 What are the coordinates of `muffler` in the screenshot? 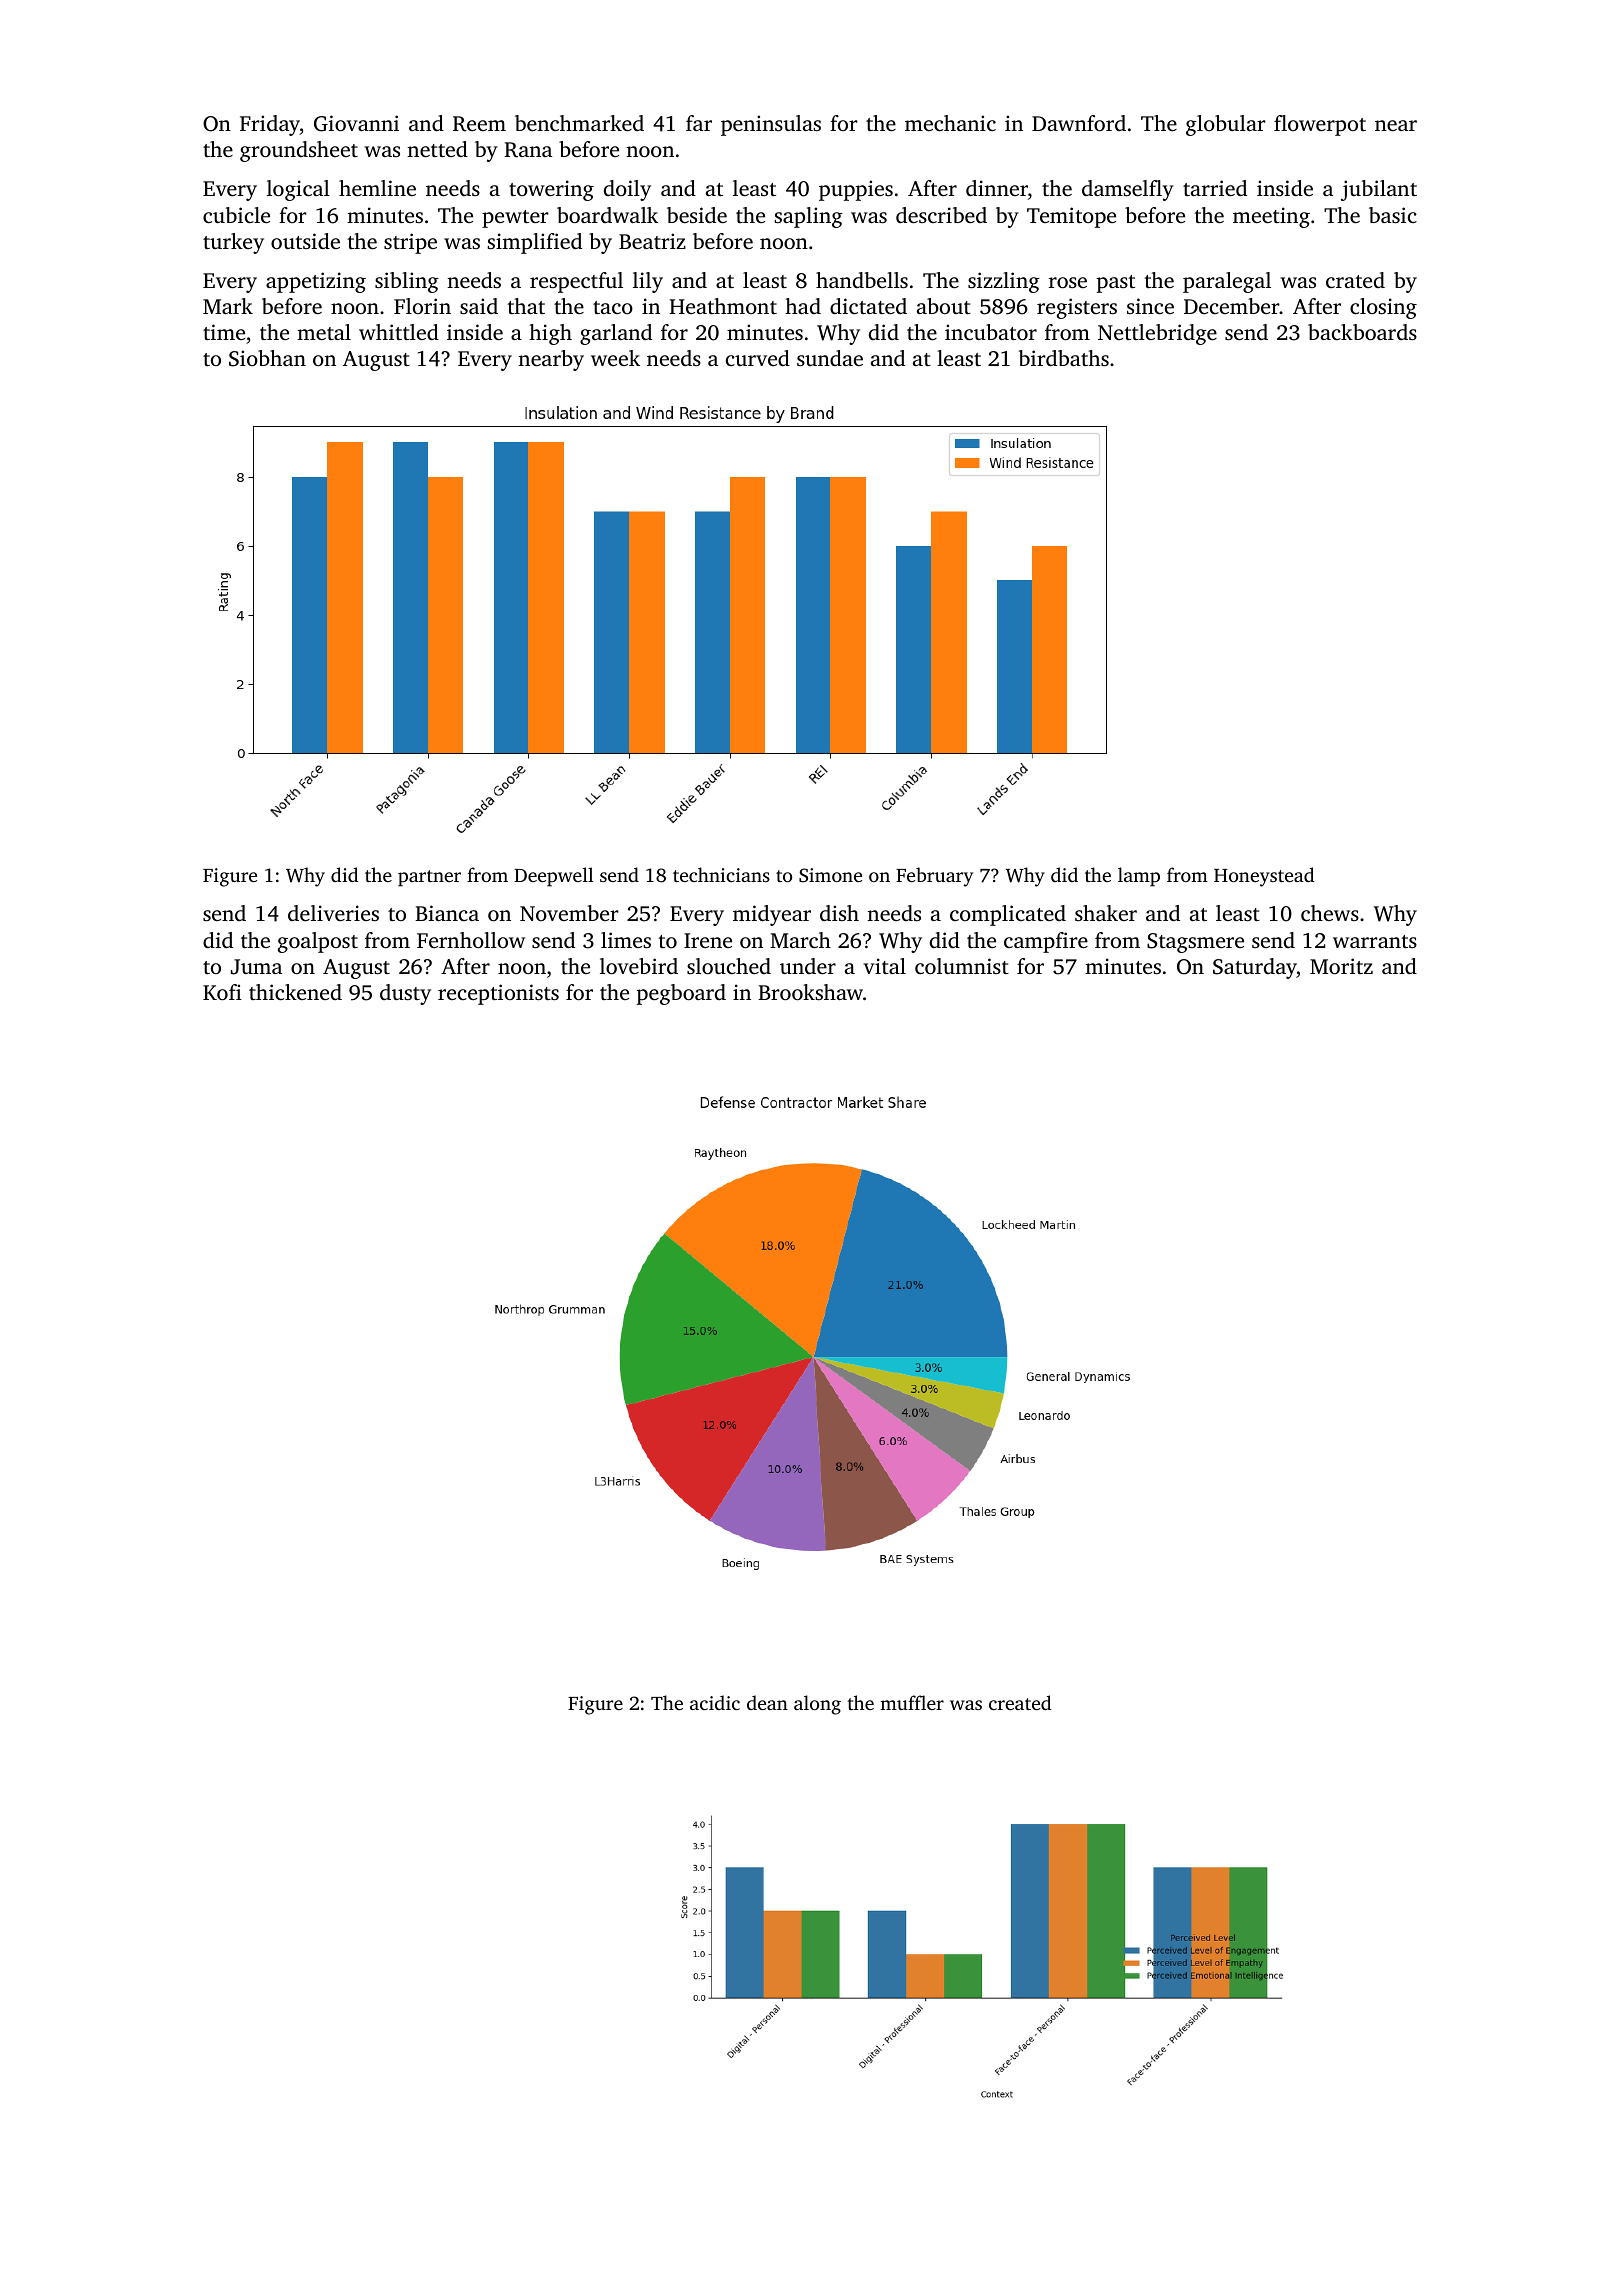 It's located at (912, 1702).
